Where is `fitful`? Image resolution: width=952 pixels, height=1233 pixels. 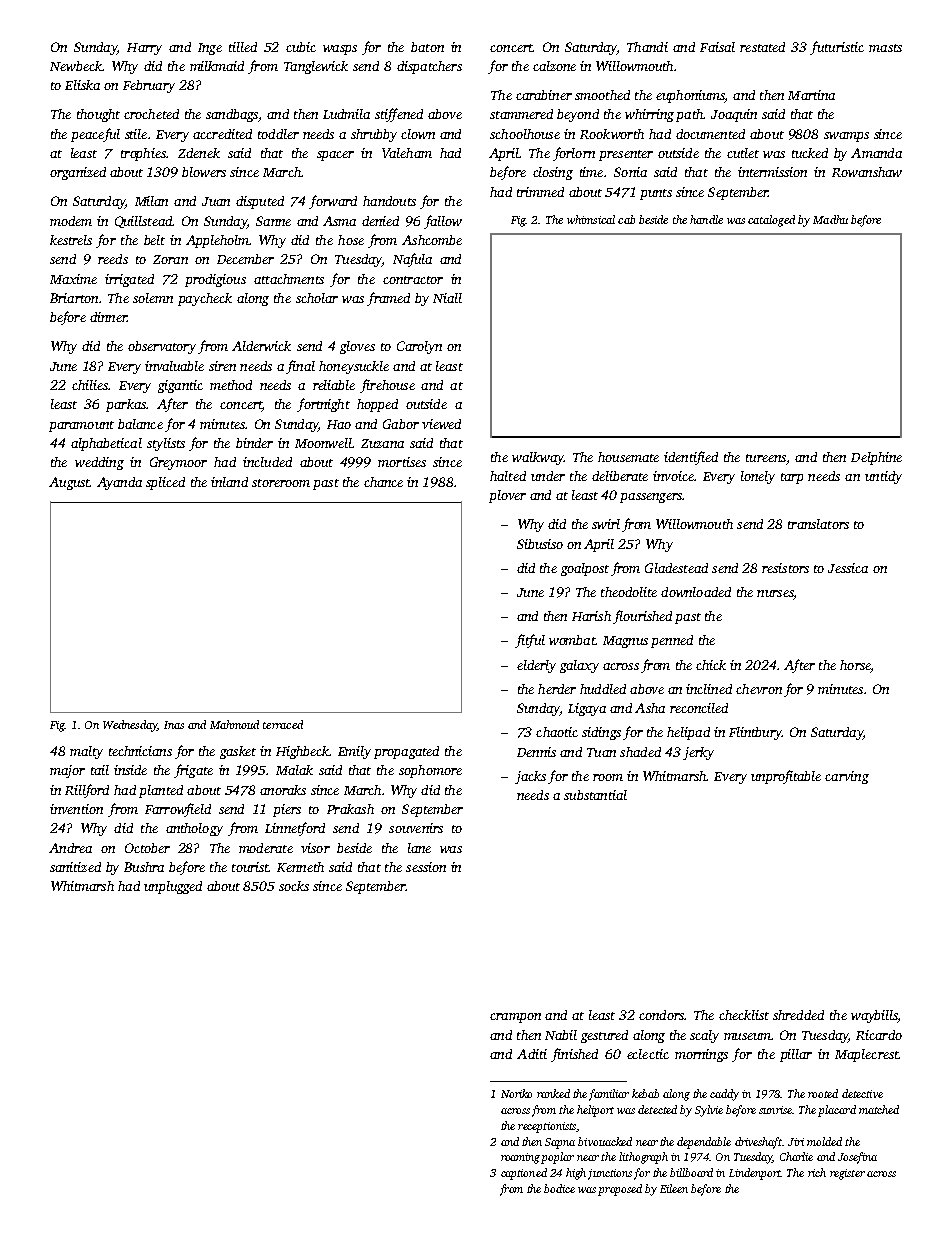 fitful is located at coordinates (530, 641).
